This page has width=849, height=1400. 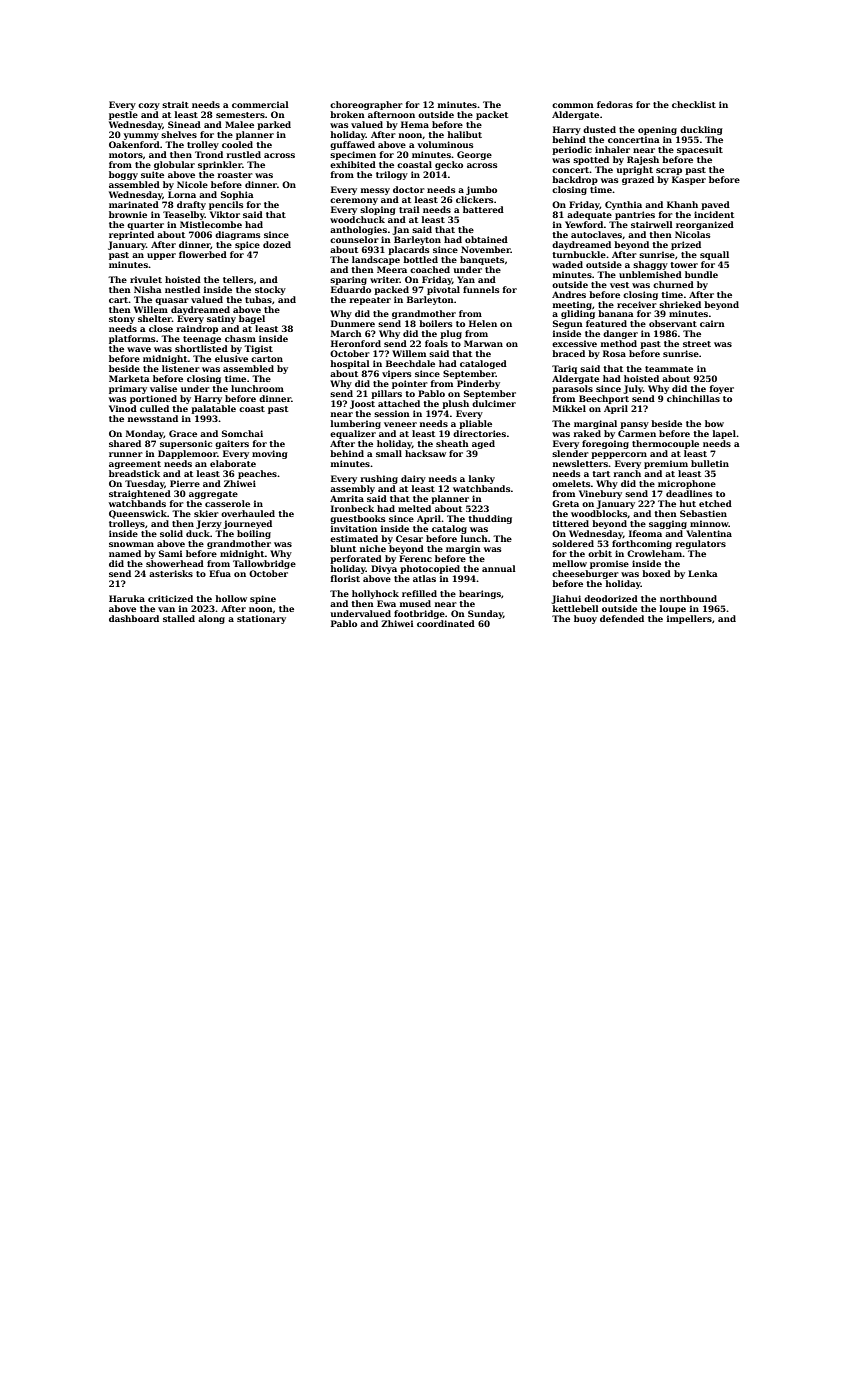 What do you see at coordinates (123, 115) in the page?
I see `pestle` at bounding box center [123, 115].
